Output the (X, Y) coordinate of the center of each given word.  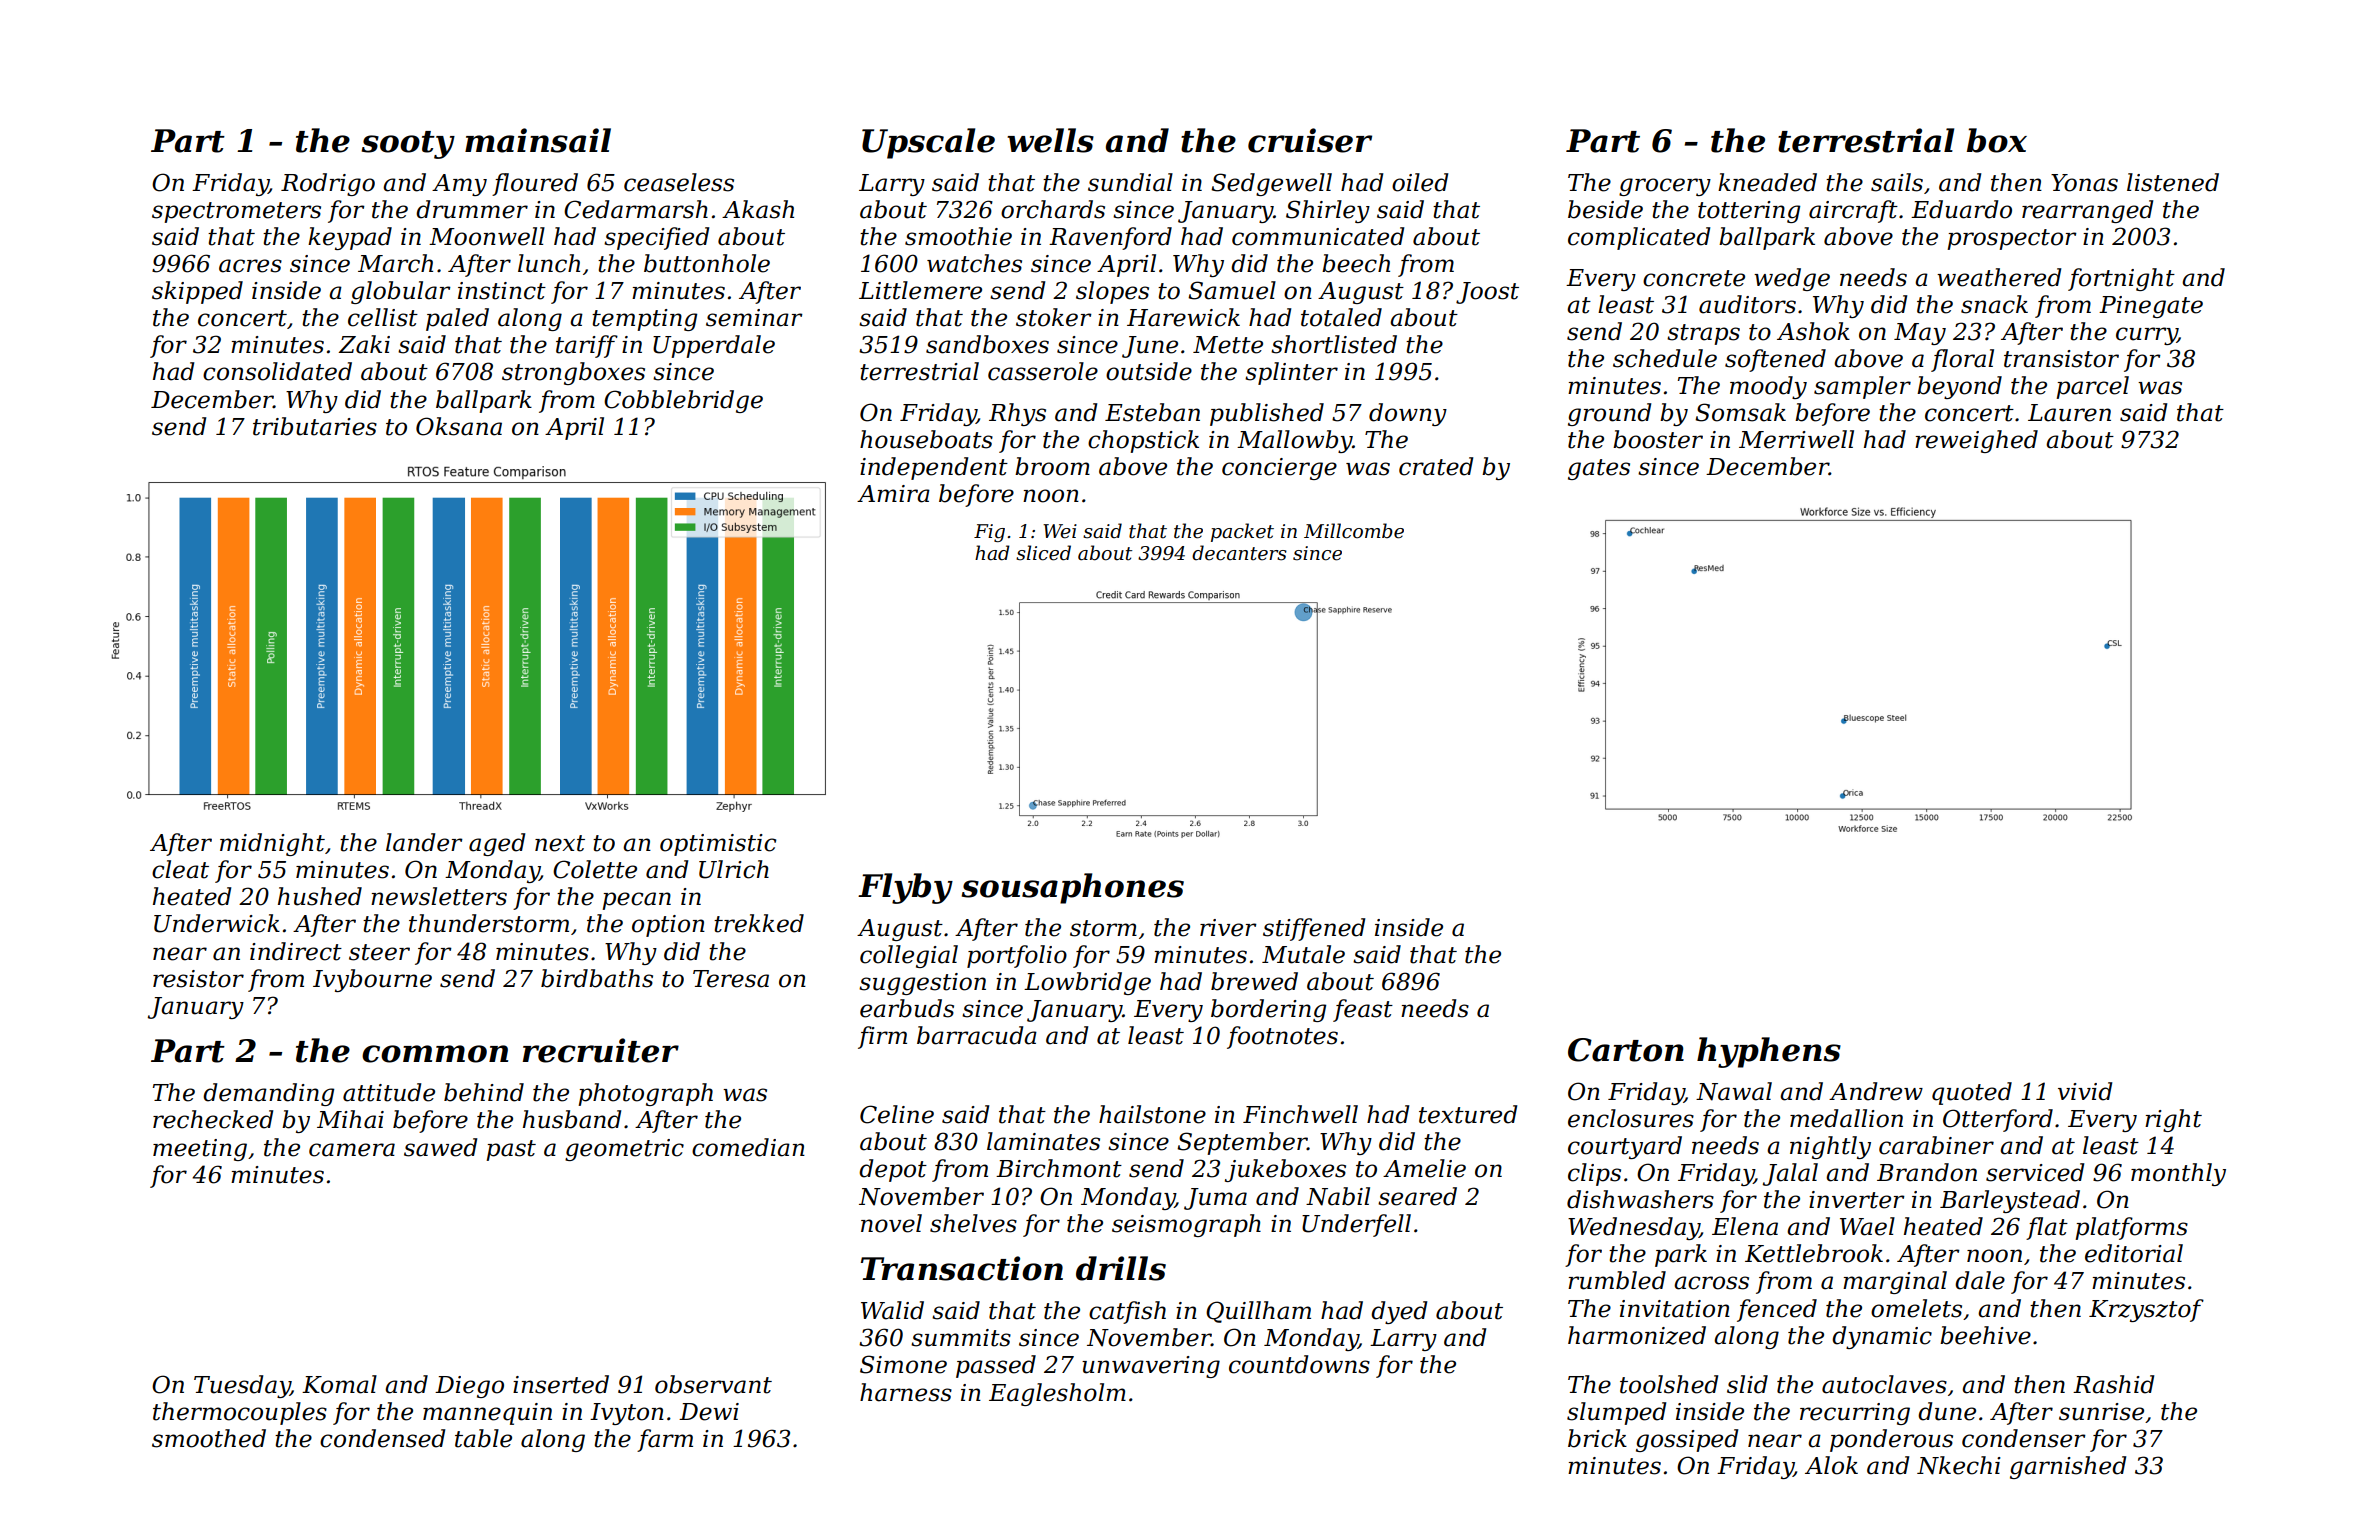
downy (1408, 414)
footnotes (1282, 1037)
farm (665, 1440)
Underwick (217, 923)
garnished (2068, 1467)
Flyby (905, 888)
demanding (268, 1094)
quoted (1972, 1093)
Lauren (2069, 413)
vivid (2085, 1091)
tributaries (315, 426)
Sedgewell (1271, 184)
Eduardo (1961, 209)
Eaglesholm (1057, 1394)
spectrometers (236, 212)
